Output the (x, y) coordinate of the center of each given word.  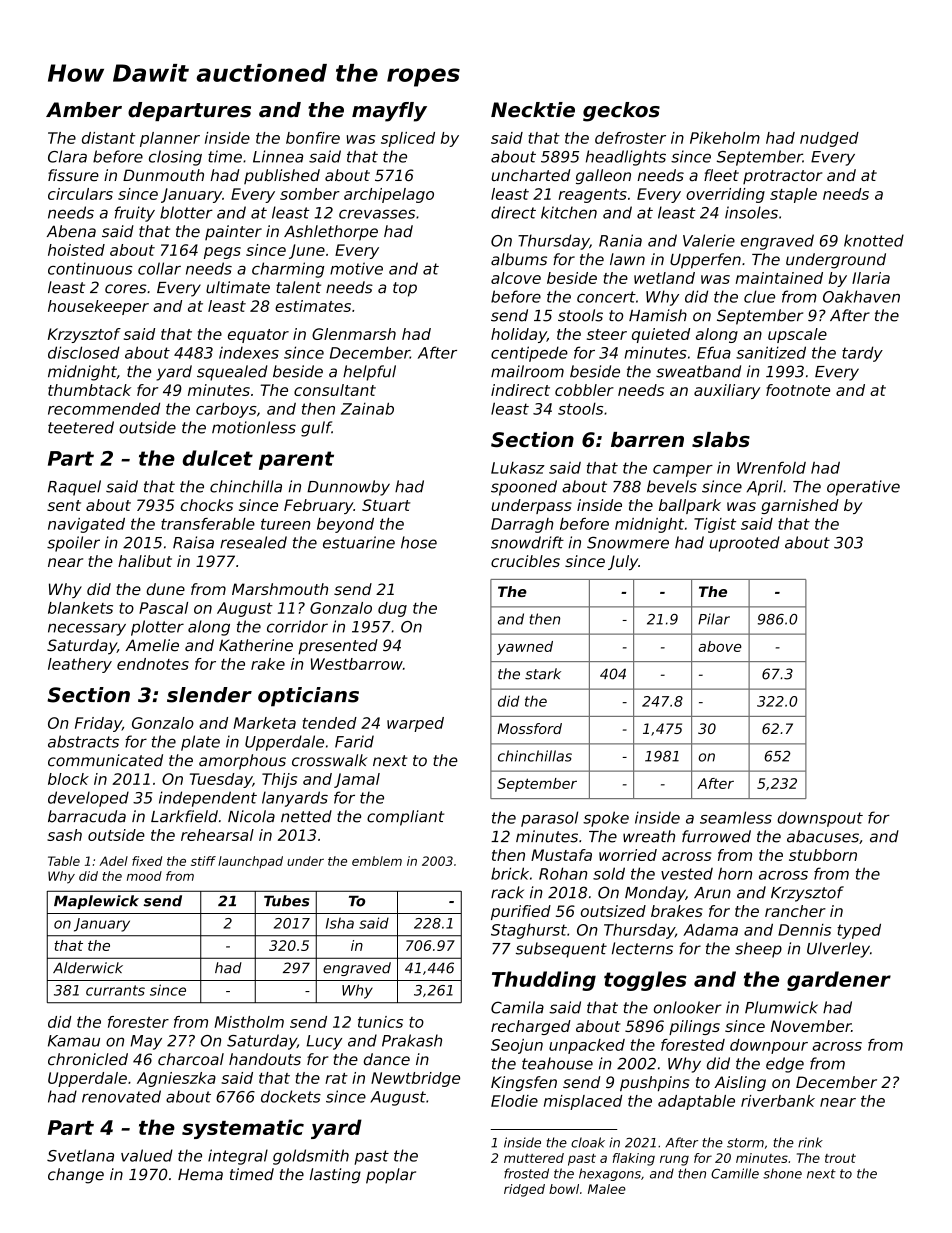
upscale (797, 335)
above (720, 646)
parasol (549, 819)
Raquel (74, 488)
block (68, 779)
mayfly (389, 112)
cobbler (584, 390)
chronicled (88, 1059)
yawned (525, 648)
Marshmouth (280, 589)
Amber (84, 110)
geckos (621, 112)
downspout (820, 819)
